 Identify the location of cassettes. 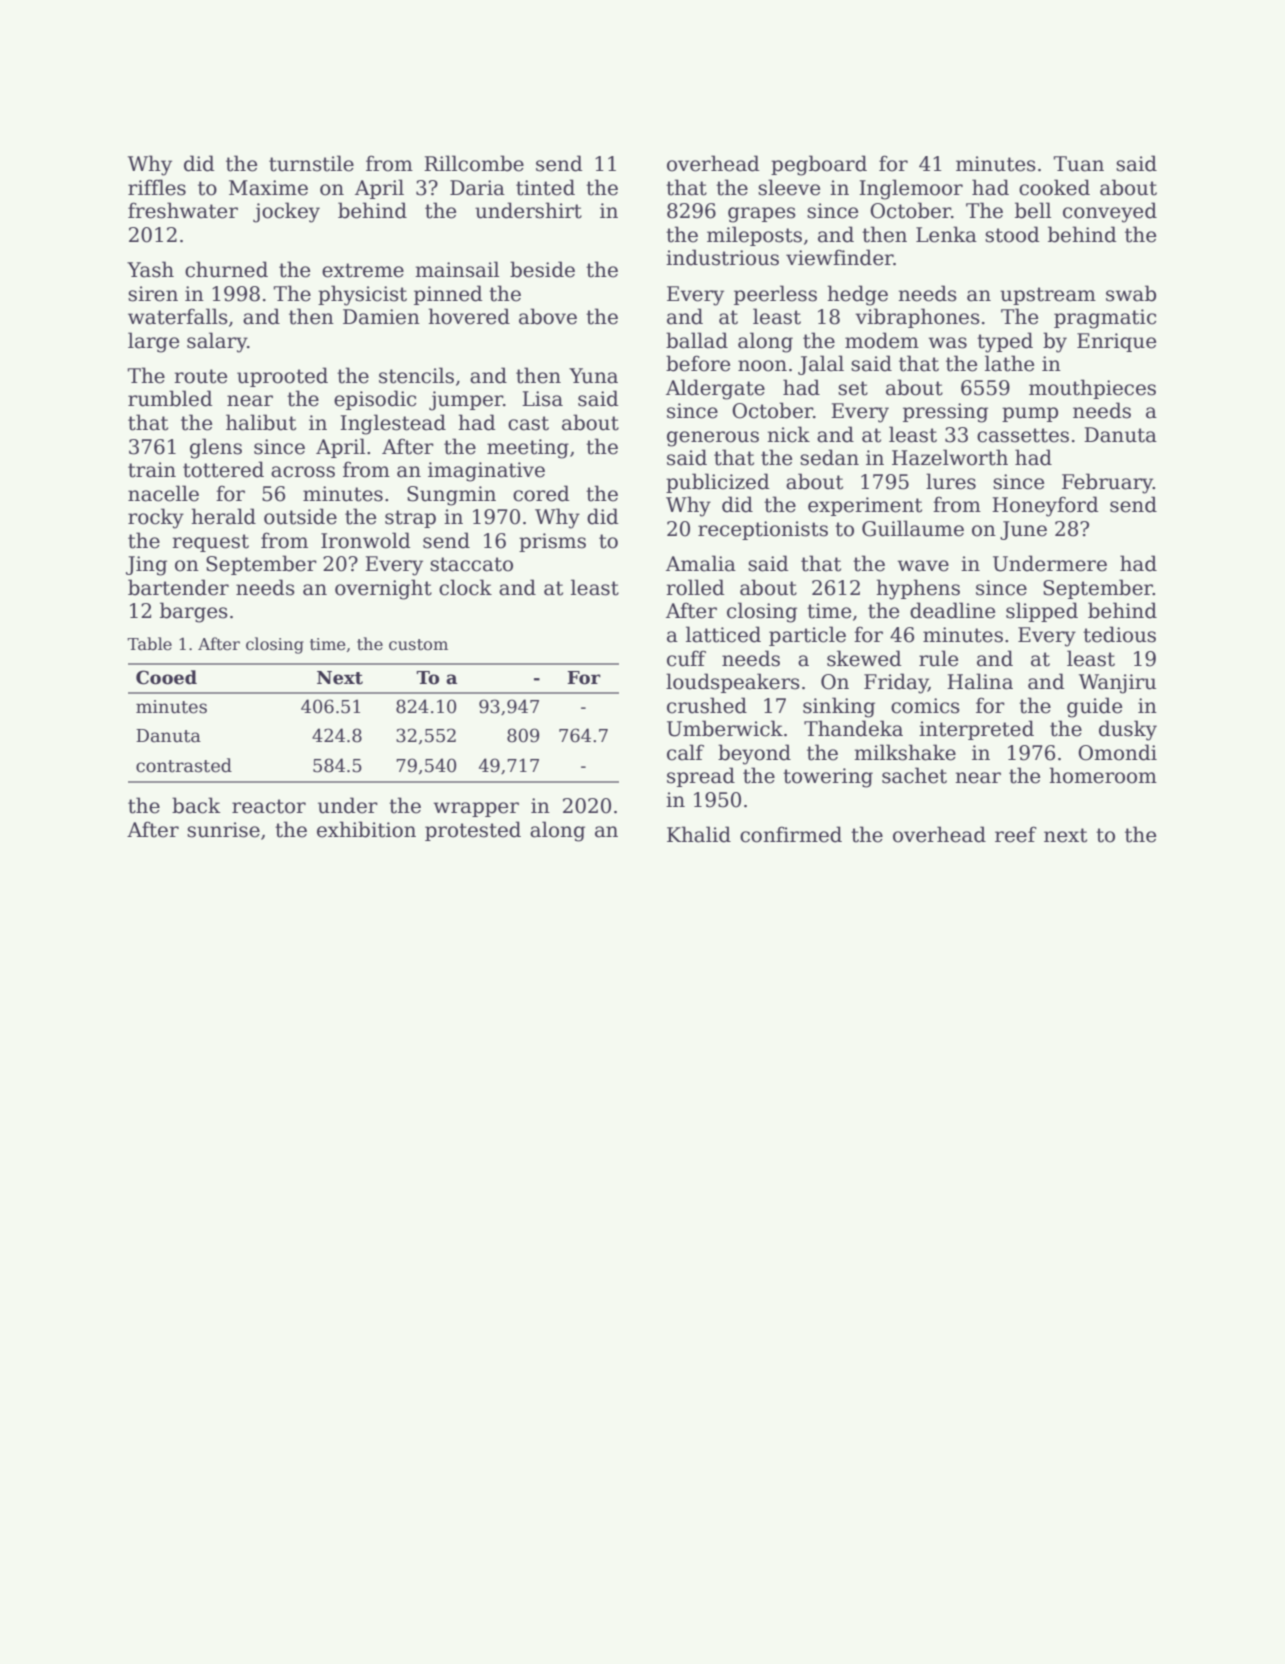
(1023, 435).
